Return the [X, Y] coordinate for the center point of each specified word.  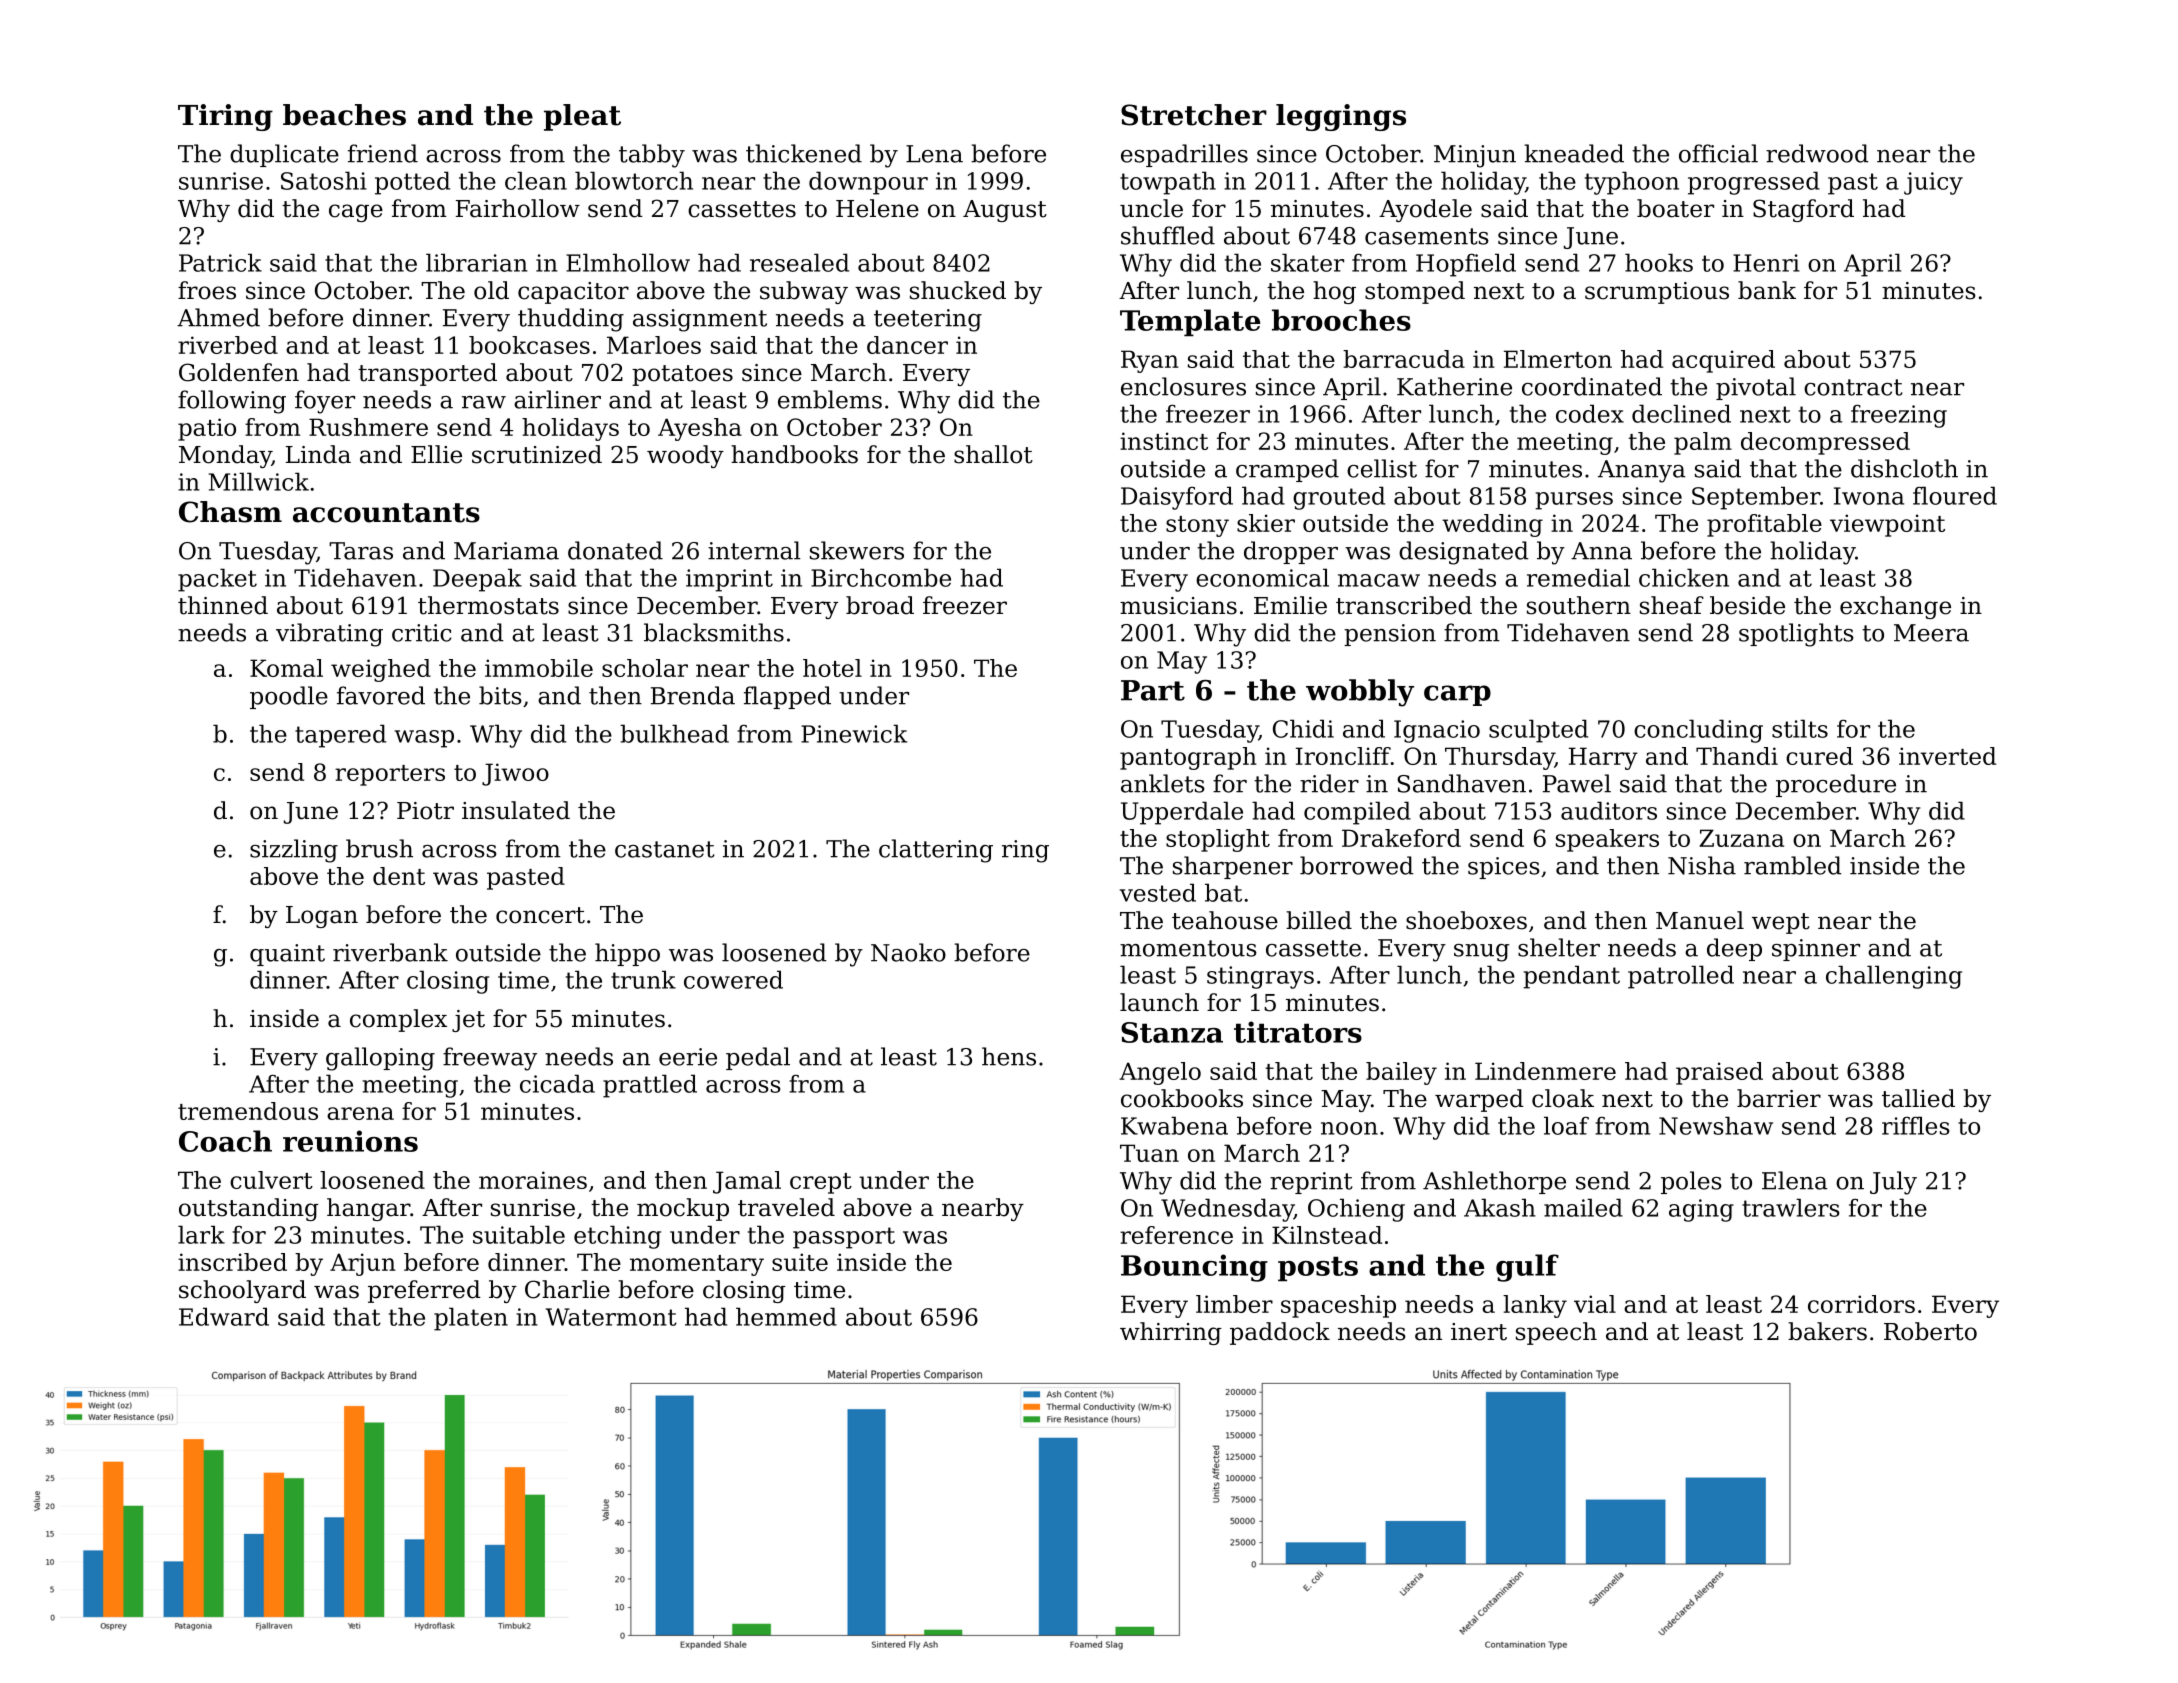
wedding [1492, 525]
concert [540, 915]
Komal [286, 668]
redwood [1817, 153]
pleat [582, 117]
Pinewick [854, 733]
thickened [804, 153]
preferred [424, 1291]
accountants [386, 513]
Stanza [1172, 1032]
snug [1481, 953]
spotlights [1796, 635]
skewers [857, 550]
